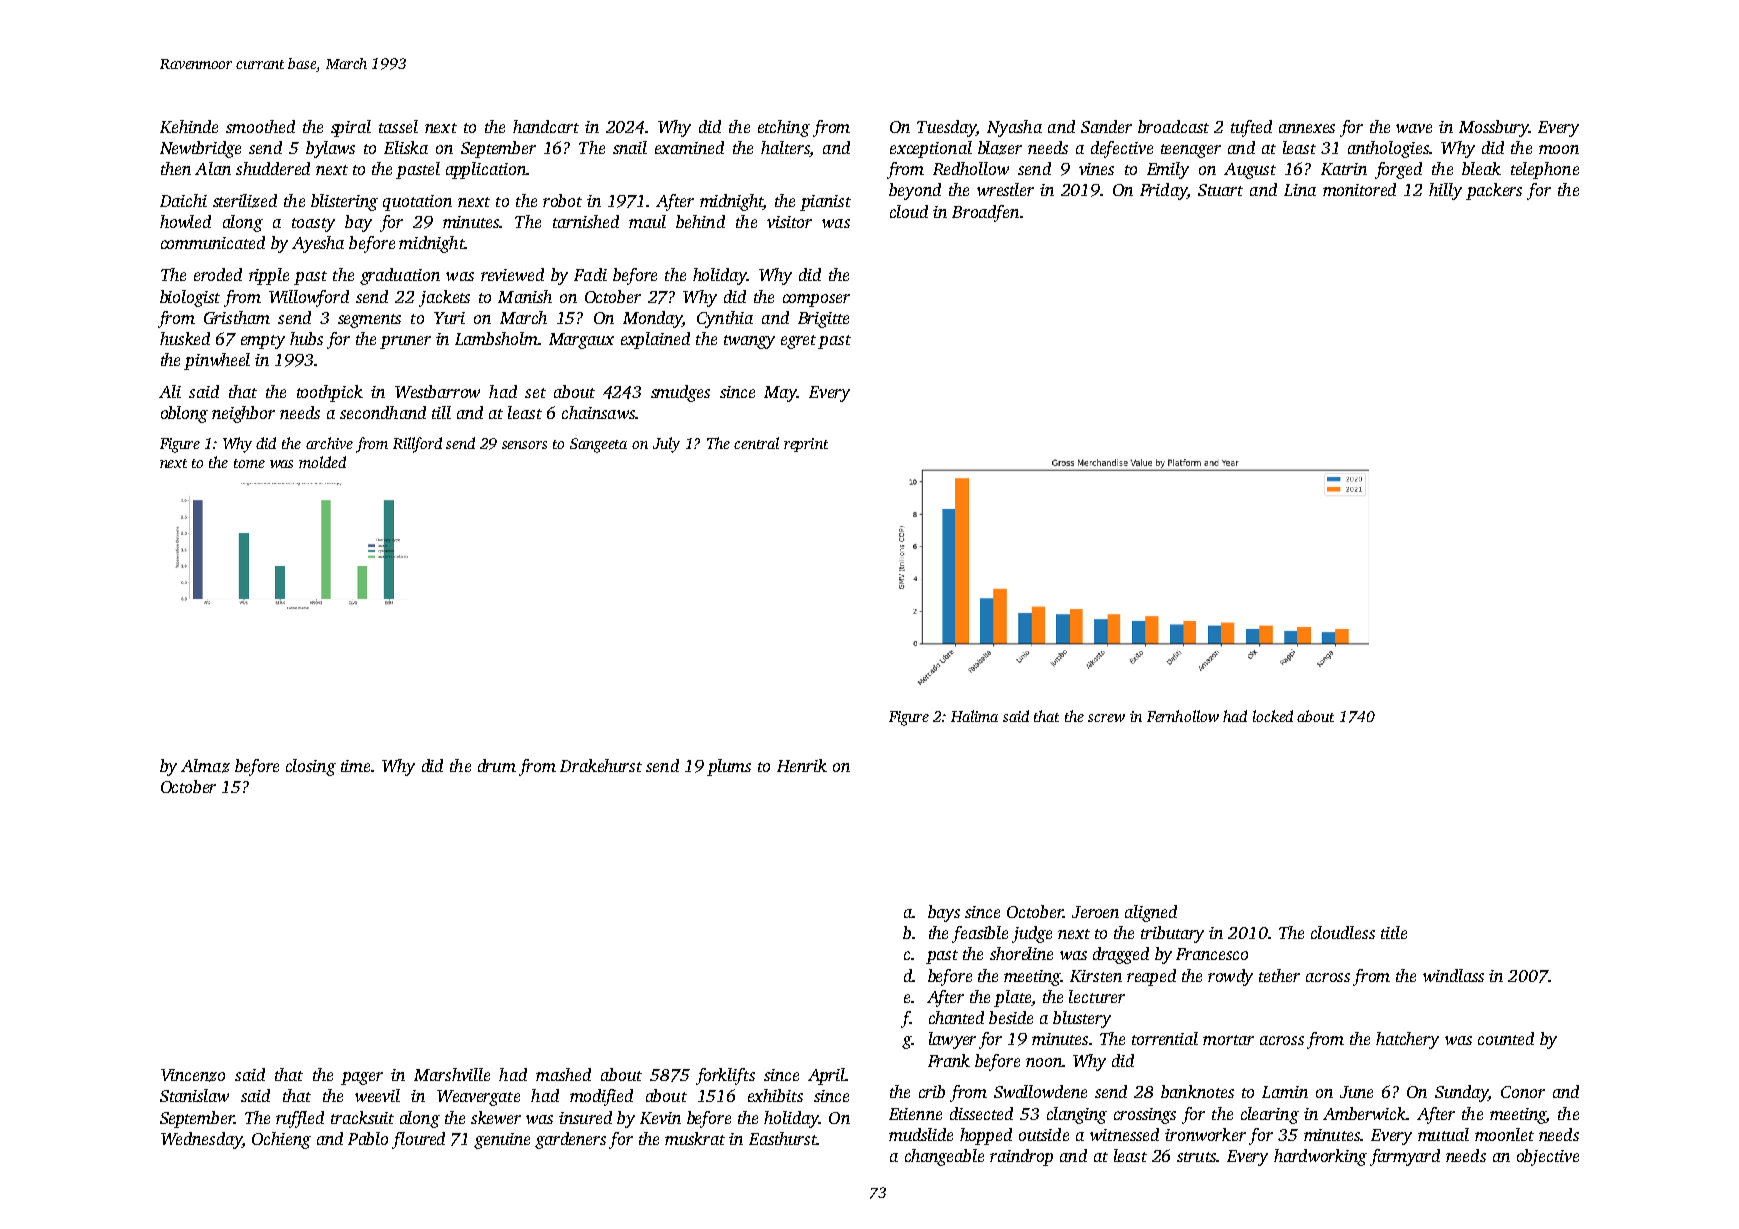  I want to click on time, so click(355, 766).
